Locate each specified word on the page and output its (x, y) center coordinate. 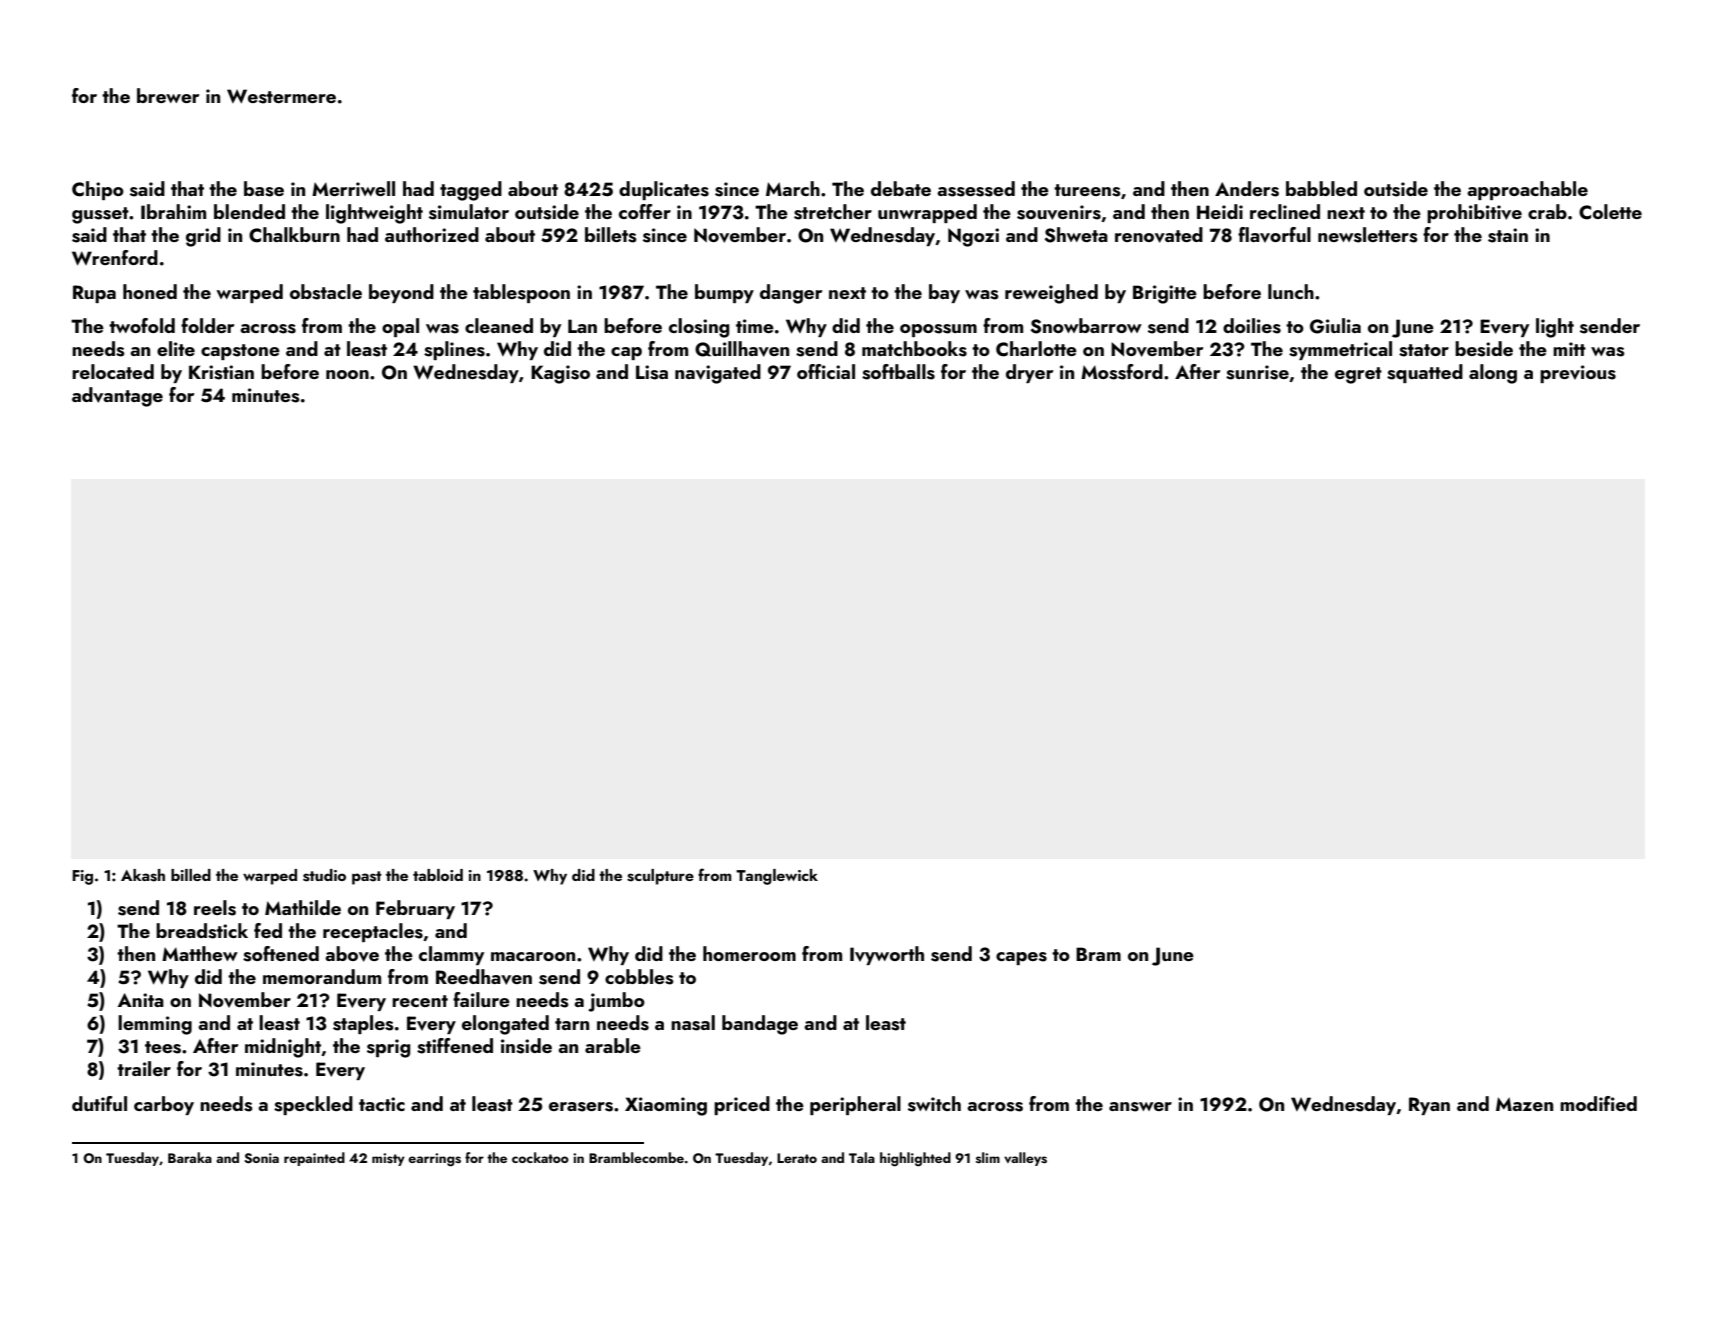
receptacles (373, 932)
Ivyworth (887, 955)
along (1493, 374)
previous (1578, 374)
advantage (117, 397)
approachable (1527, 190)
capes (1021, 958)
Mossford (1122, 372)
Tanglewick (777, 877)
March (793, 188)
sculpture (660, 877)
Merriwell (353, 188)
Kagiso (560, 374)
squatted (1425, 373)
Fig (82, 877)
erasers (581, 1107)
